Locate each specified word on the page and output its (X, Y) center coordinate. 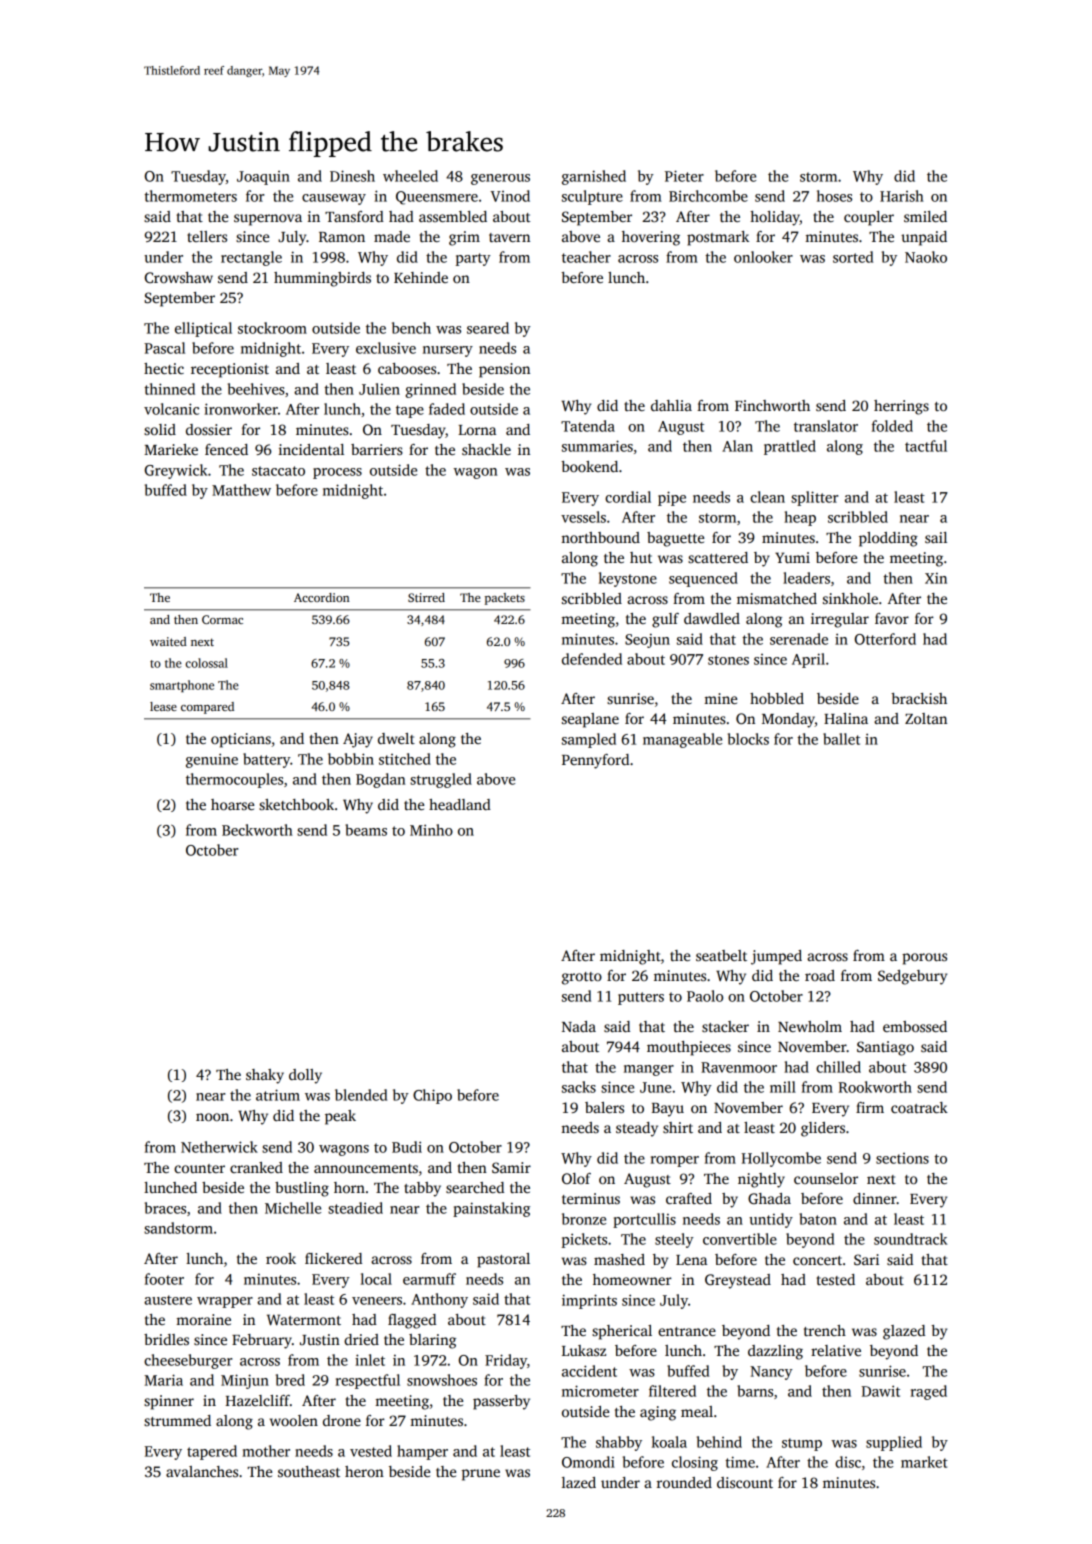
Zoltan (926, 718)
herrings (901, 407)
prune (481, 1475)
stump (802, 1444)
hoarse (232, 804)
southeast (309, 1471)
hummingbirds (322, 279)
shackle (486, 449)
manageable (682, 740)
